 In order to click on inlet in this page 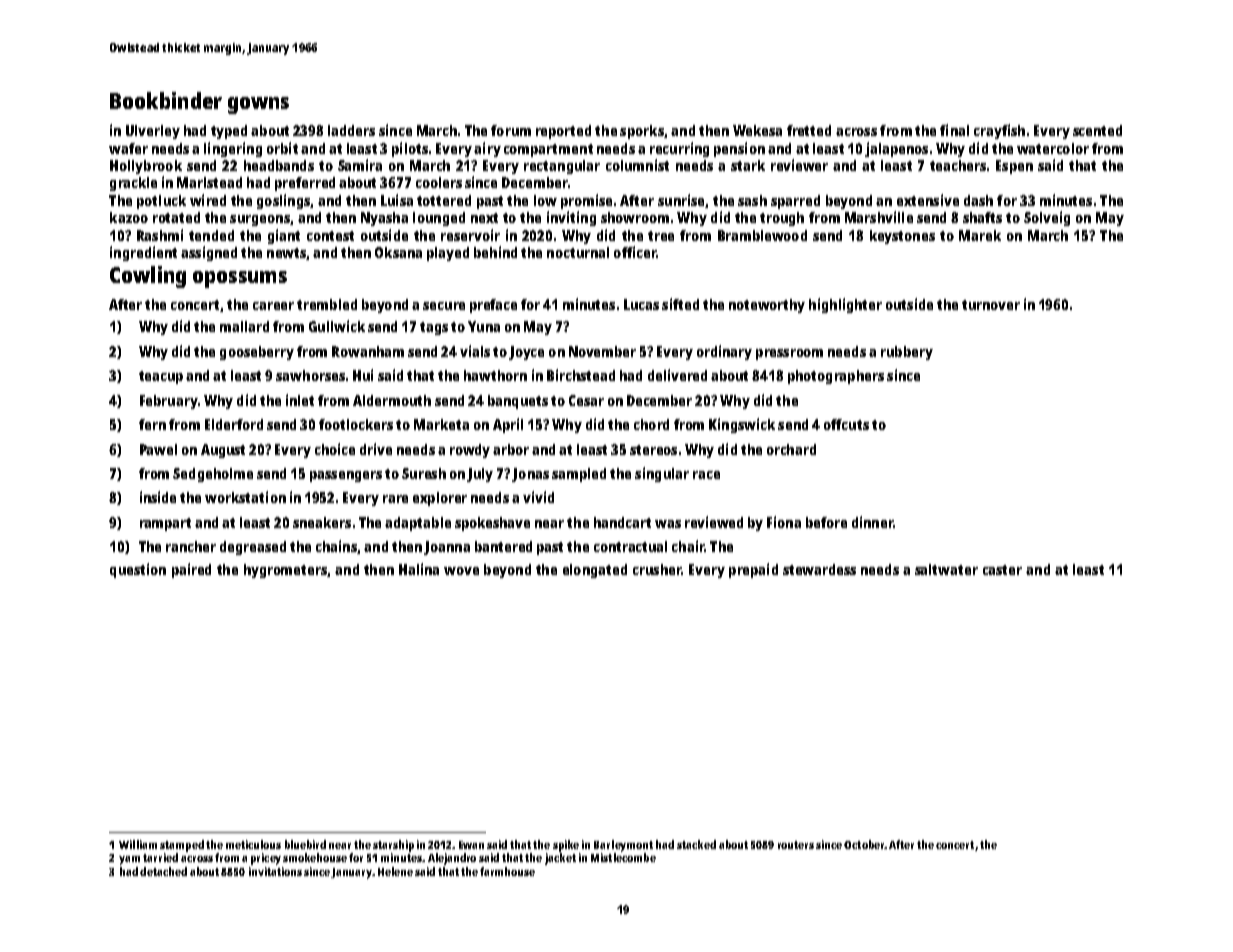, I will do `click(300, 400)`.
